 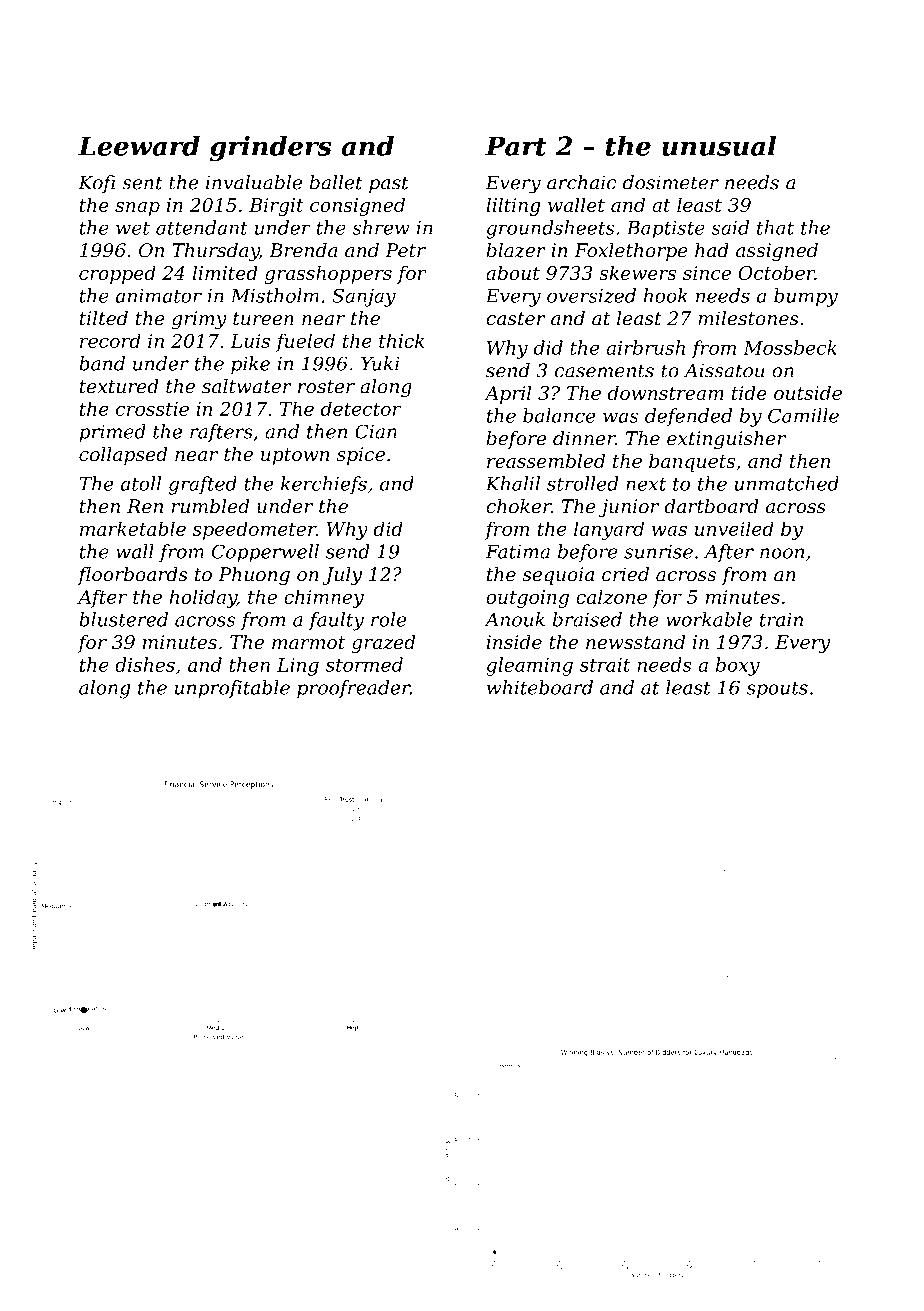 I want to click on wet, so click(x=133, y=228).
